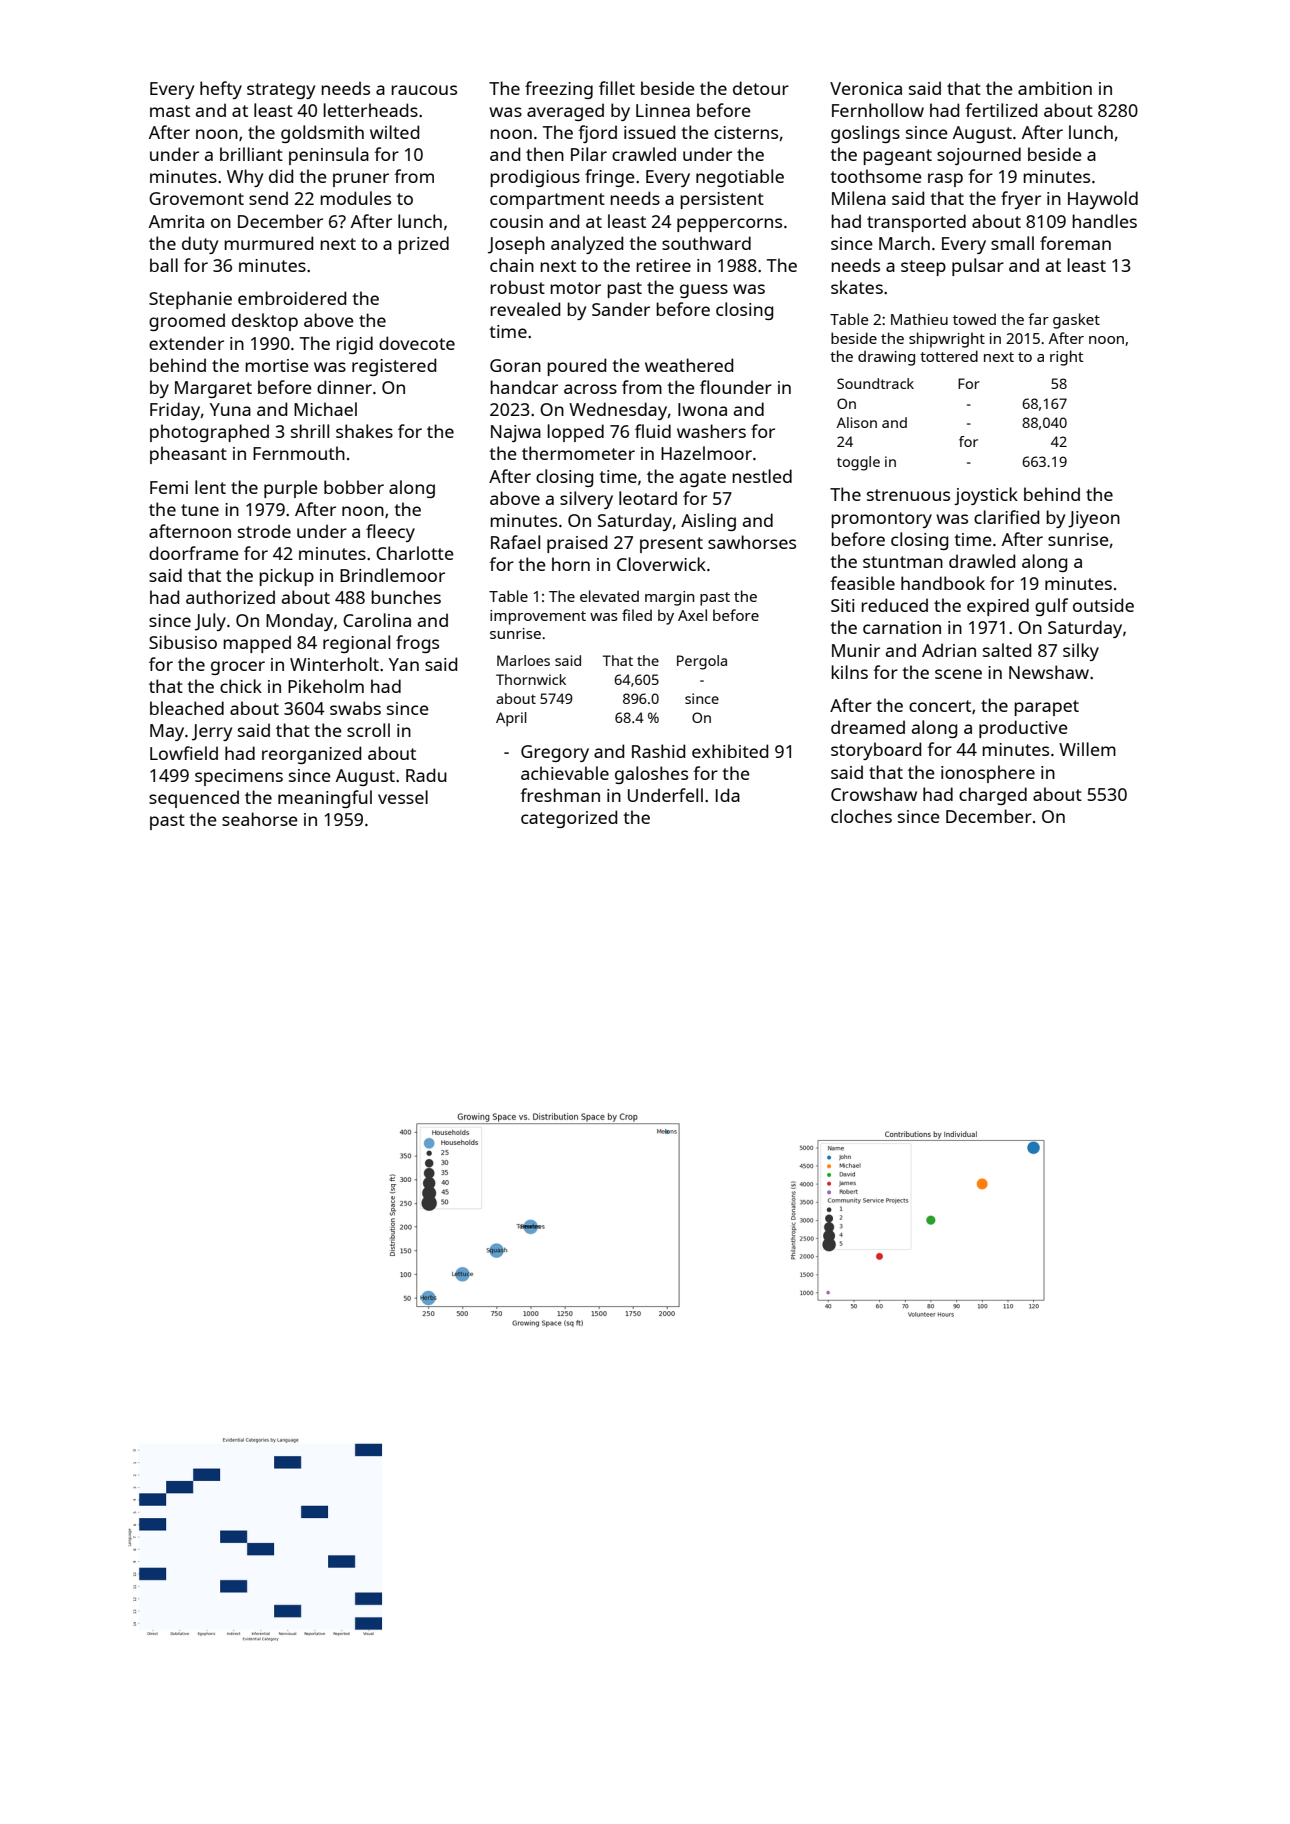  What do you see at coordinates (1001, 110) in the screenshot?
I see `fertilized` at bounding box center [1001, 110].
